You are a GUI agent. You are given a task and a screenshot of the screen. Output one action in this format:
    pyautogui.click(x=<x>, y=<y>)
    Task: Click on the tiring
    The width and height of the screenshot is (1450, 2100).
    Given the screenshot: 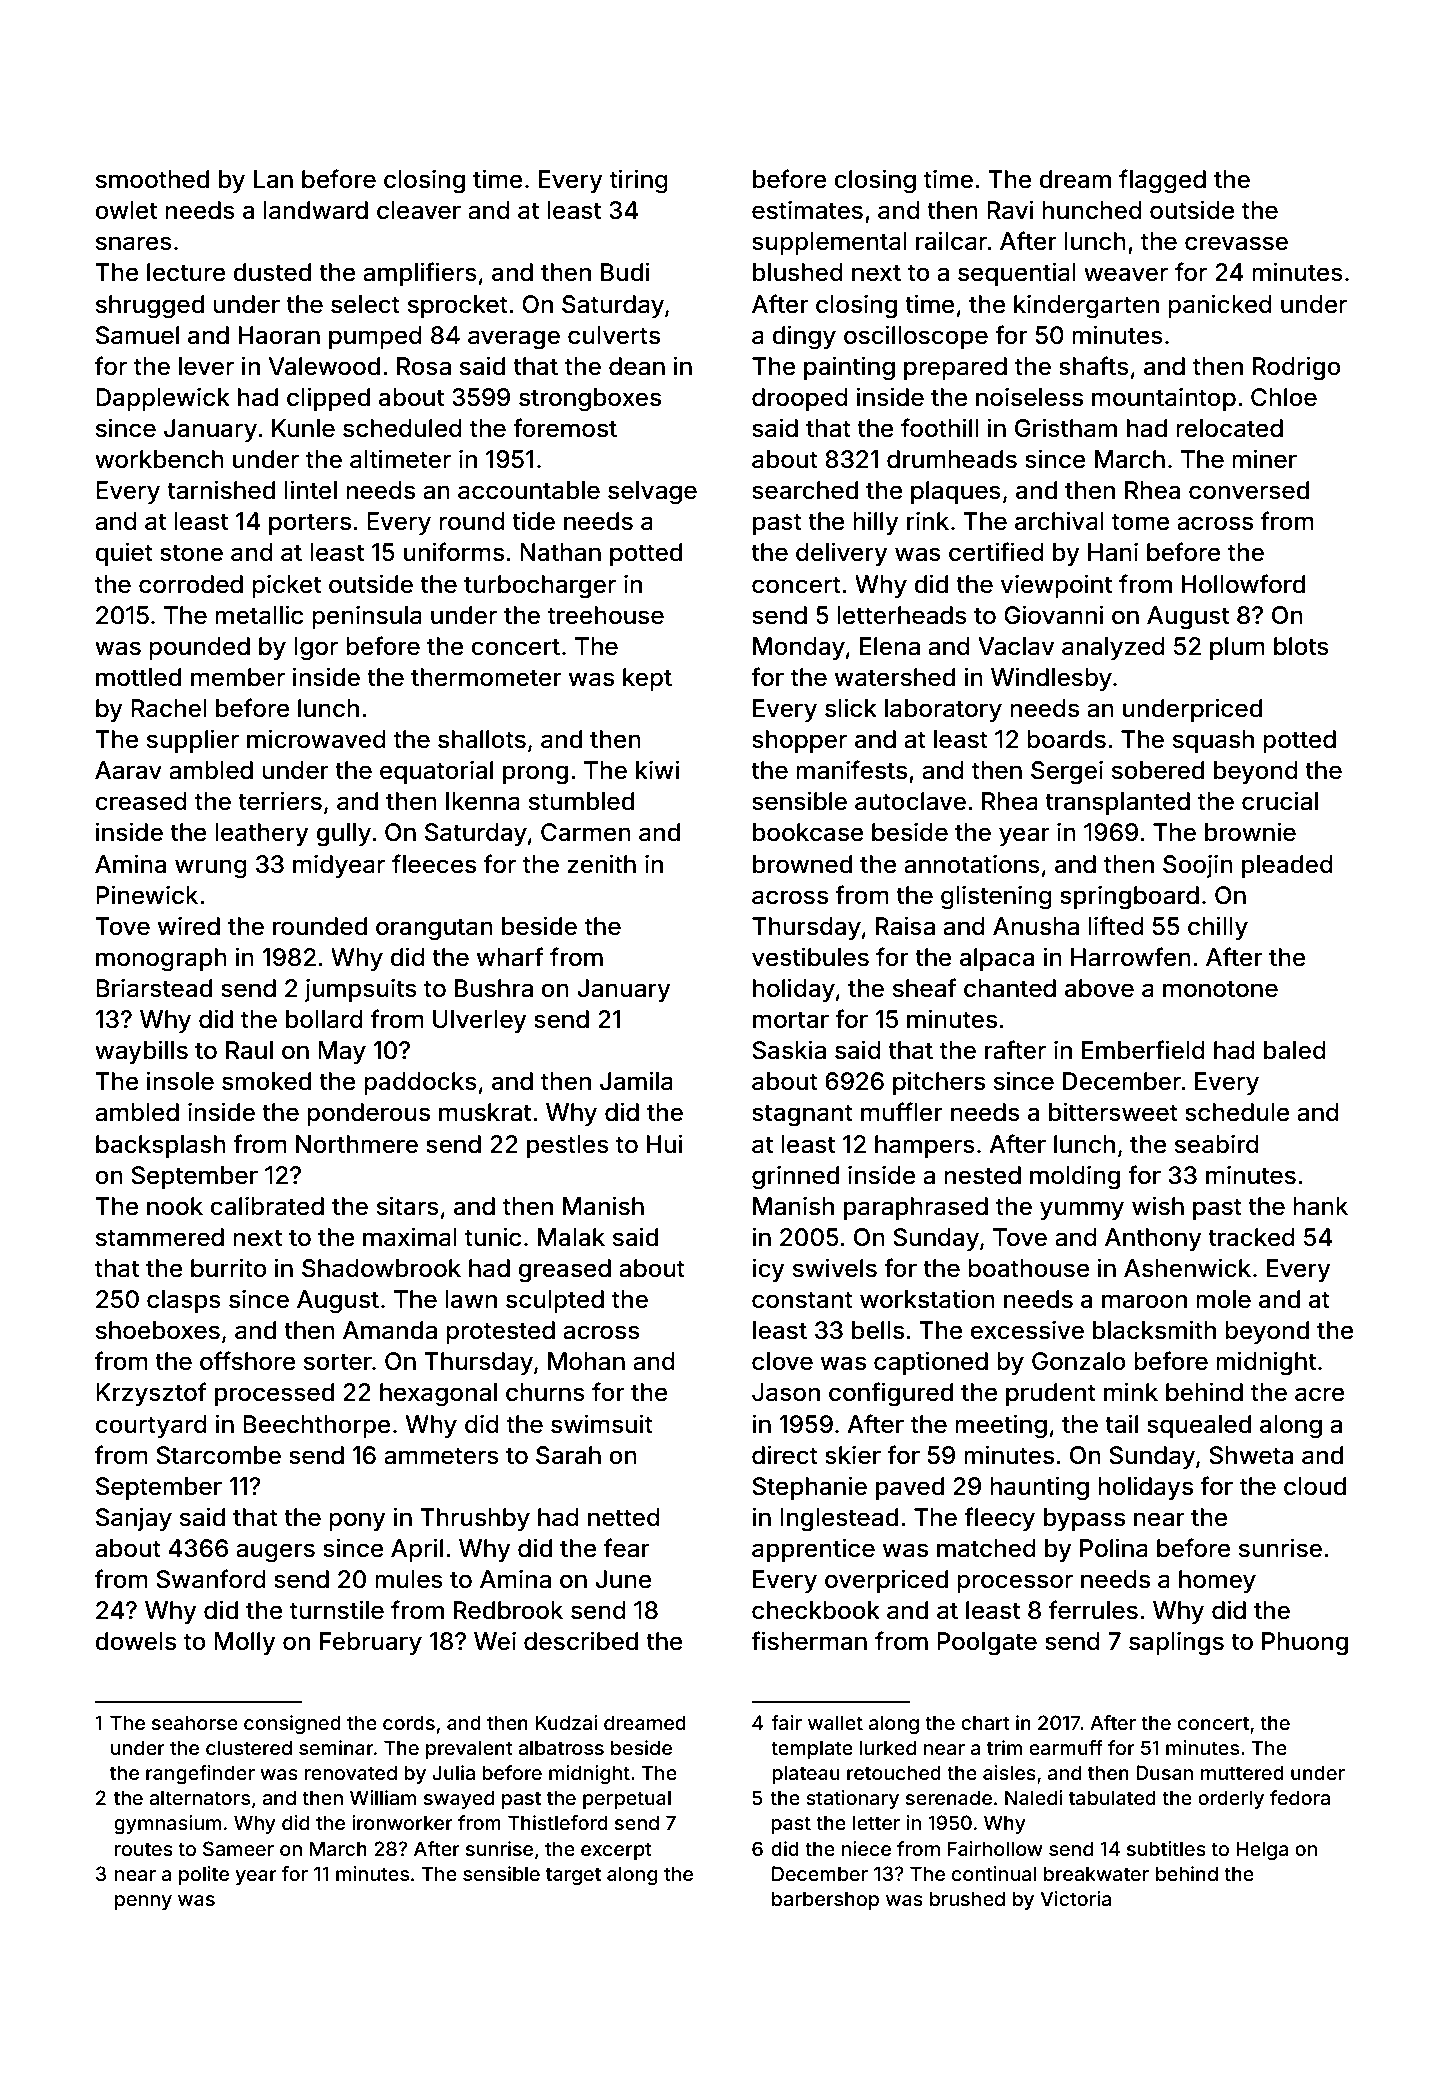 What is the action you would take?
    pyautogui.click(x=639, y=181)
